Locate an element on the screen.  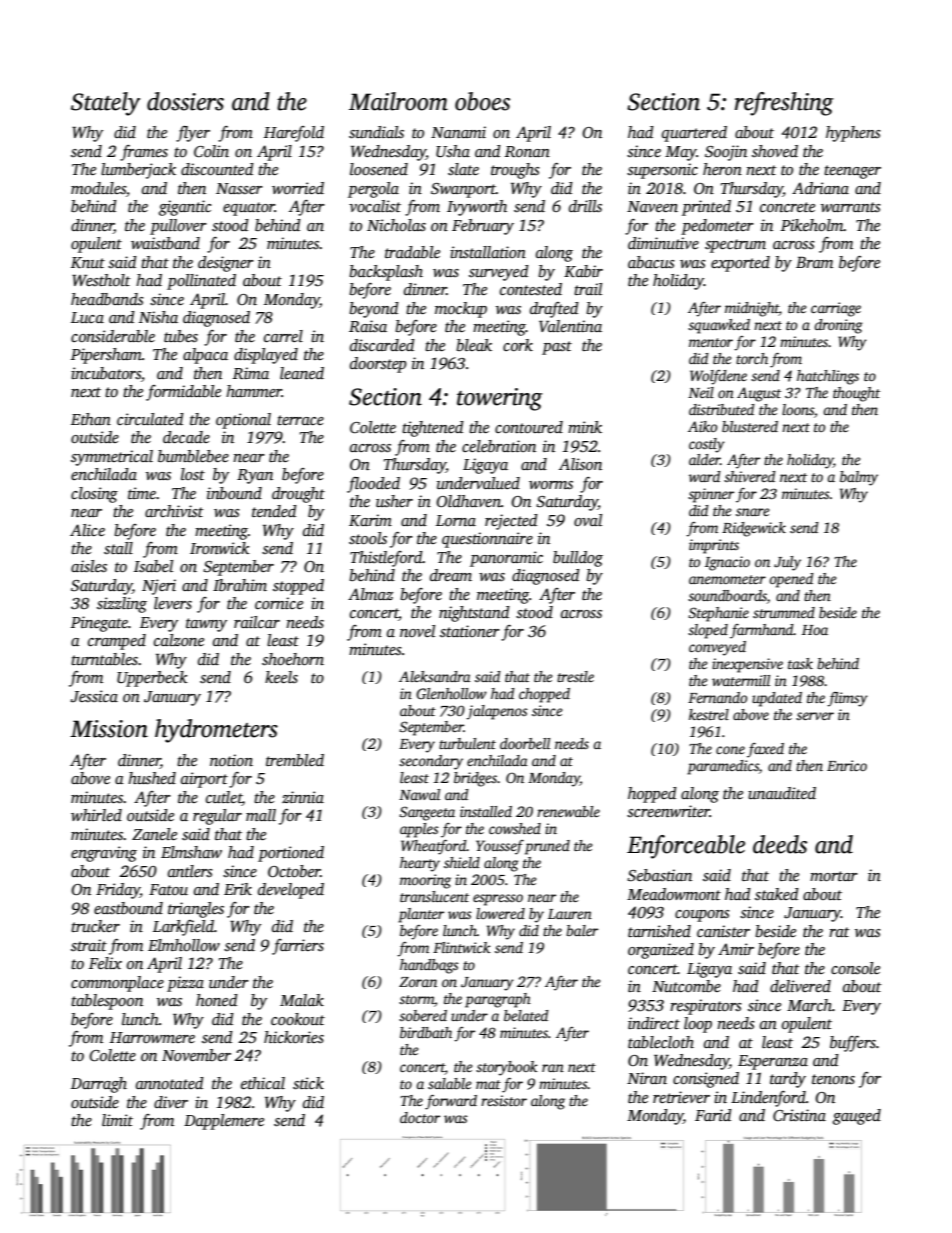
drills is located at coordinates (585, 206).
